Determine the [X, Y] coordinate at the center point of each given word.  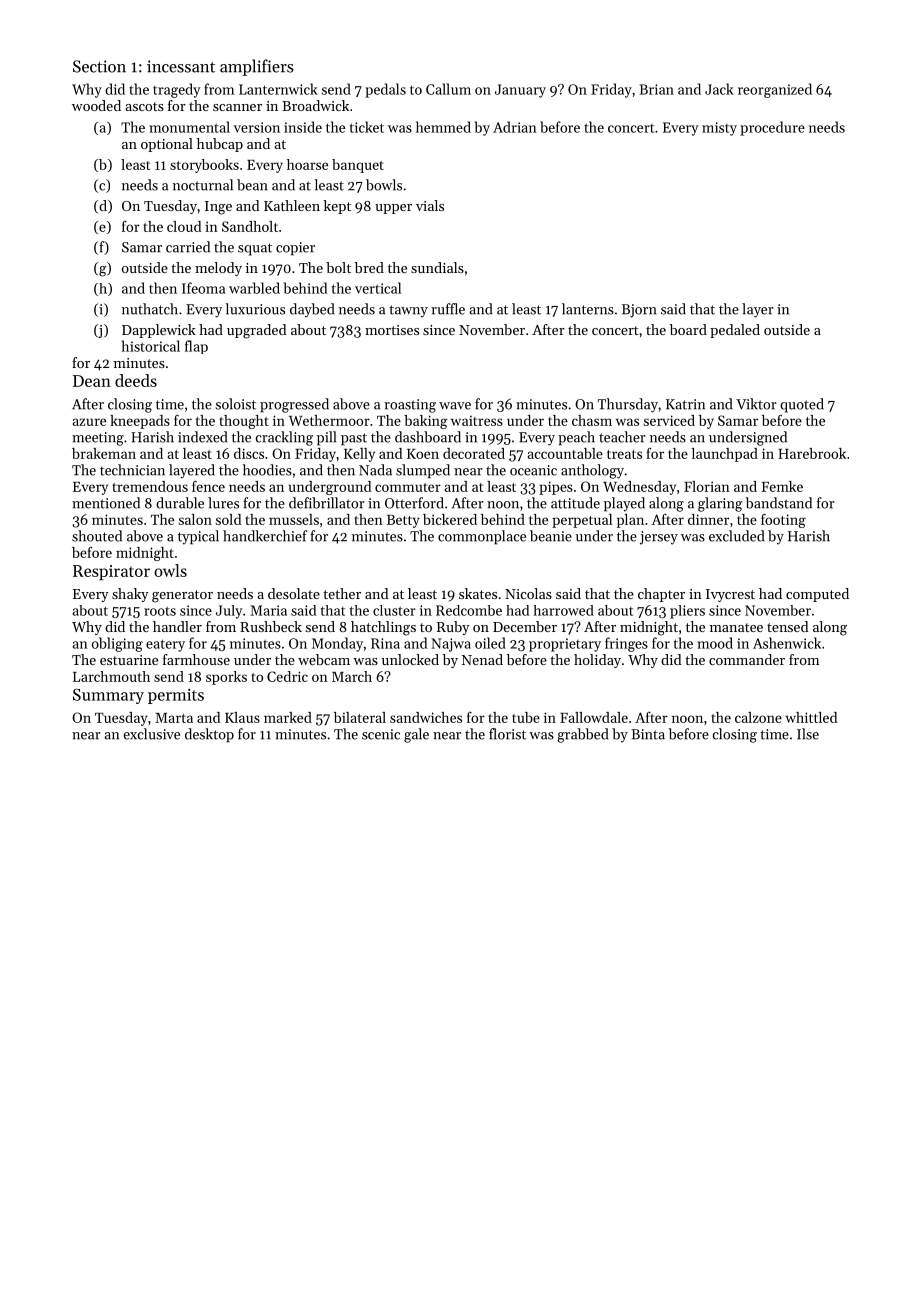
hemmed [443, 127]
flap [196, 347]
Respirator [111, 572]
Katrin [685, 404]
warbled [254, 288]
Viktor [756, 404]
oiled [490, 643]
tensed [788, 626]
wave [455, 406]
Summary [108, 696]
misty [719, 129]
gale [416, 735]
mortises [392, 330]
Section [99, 66]
